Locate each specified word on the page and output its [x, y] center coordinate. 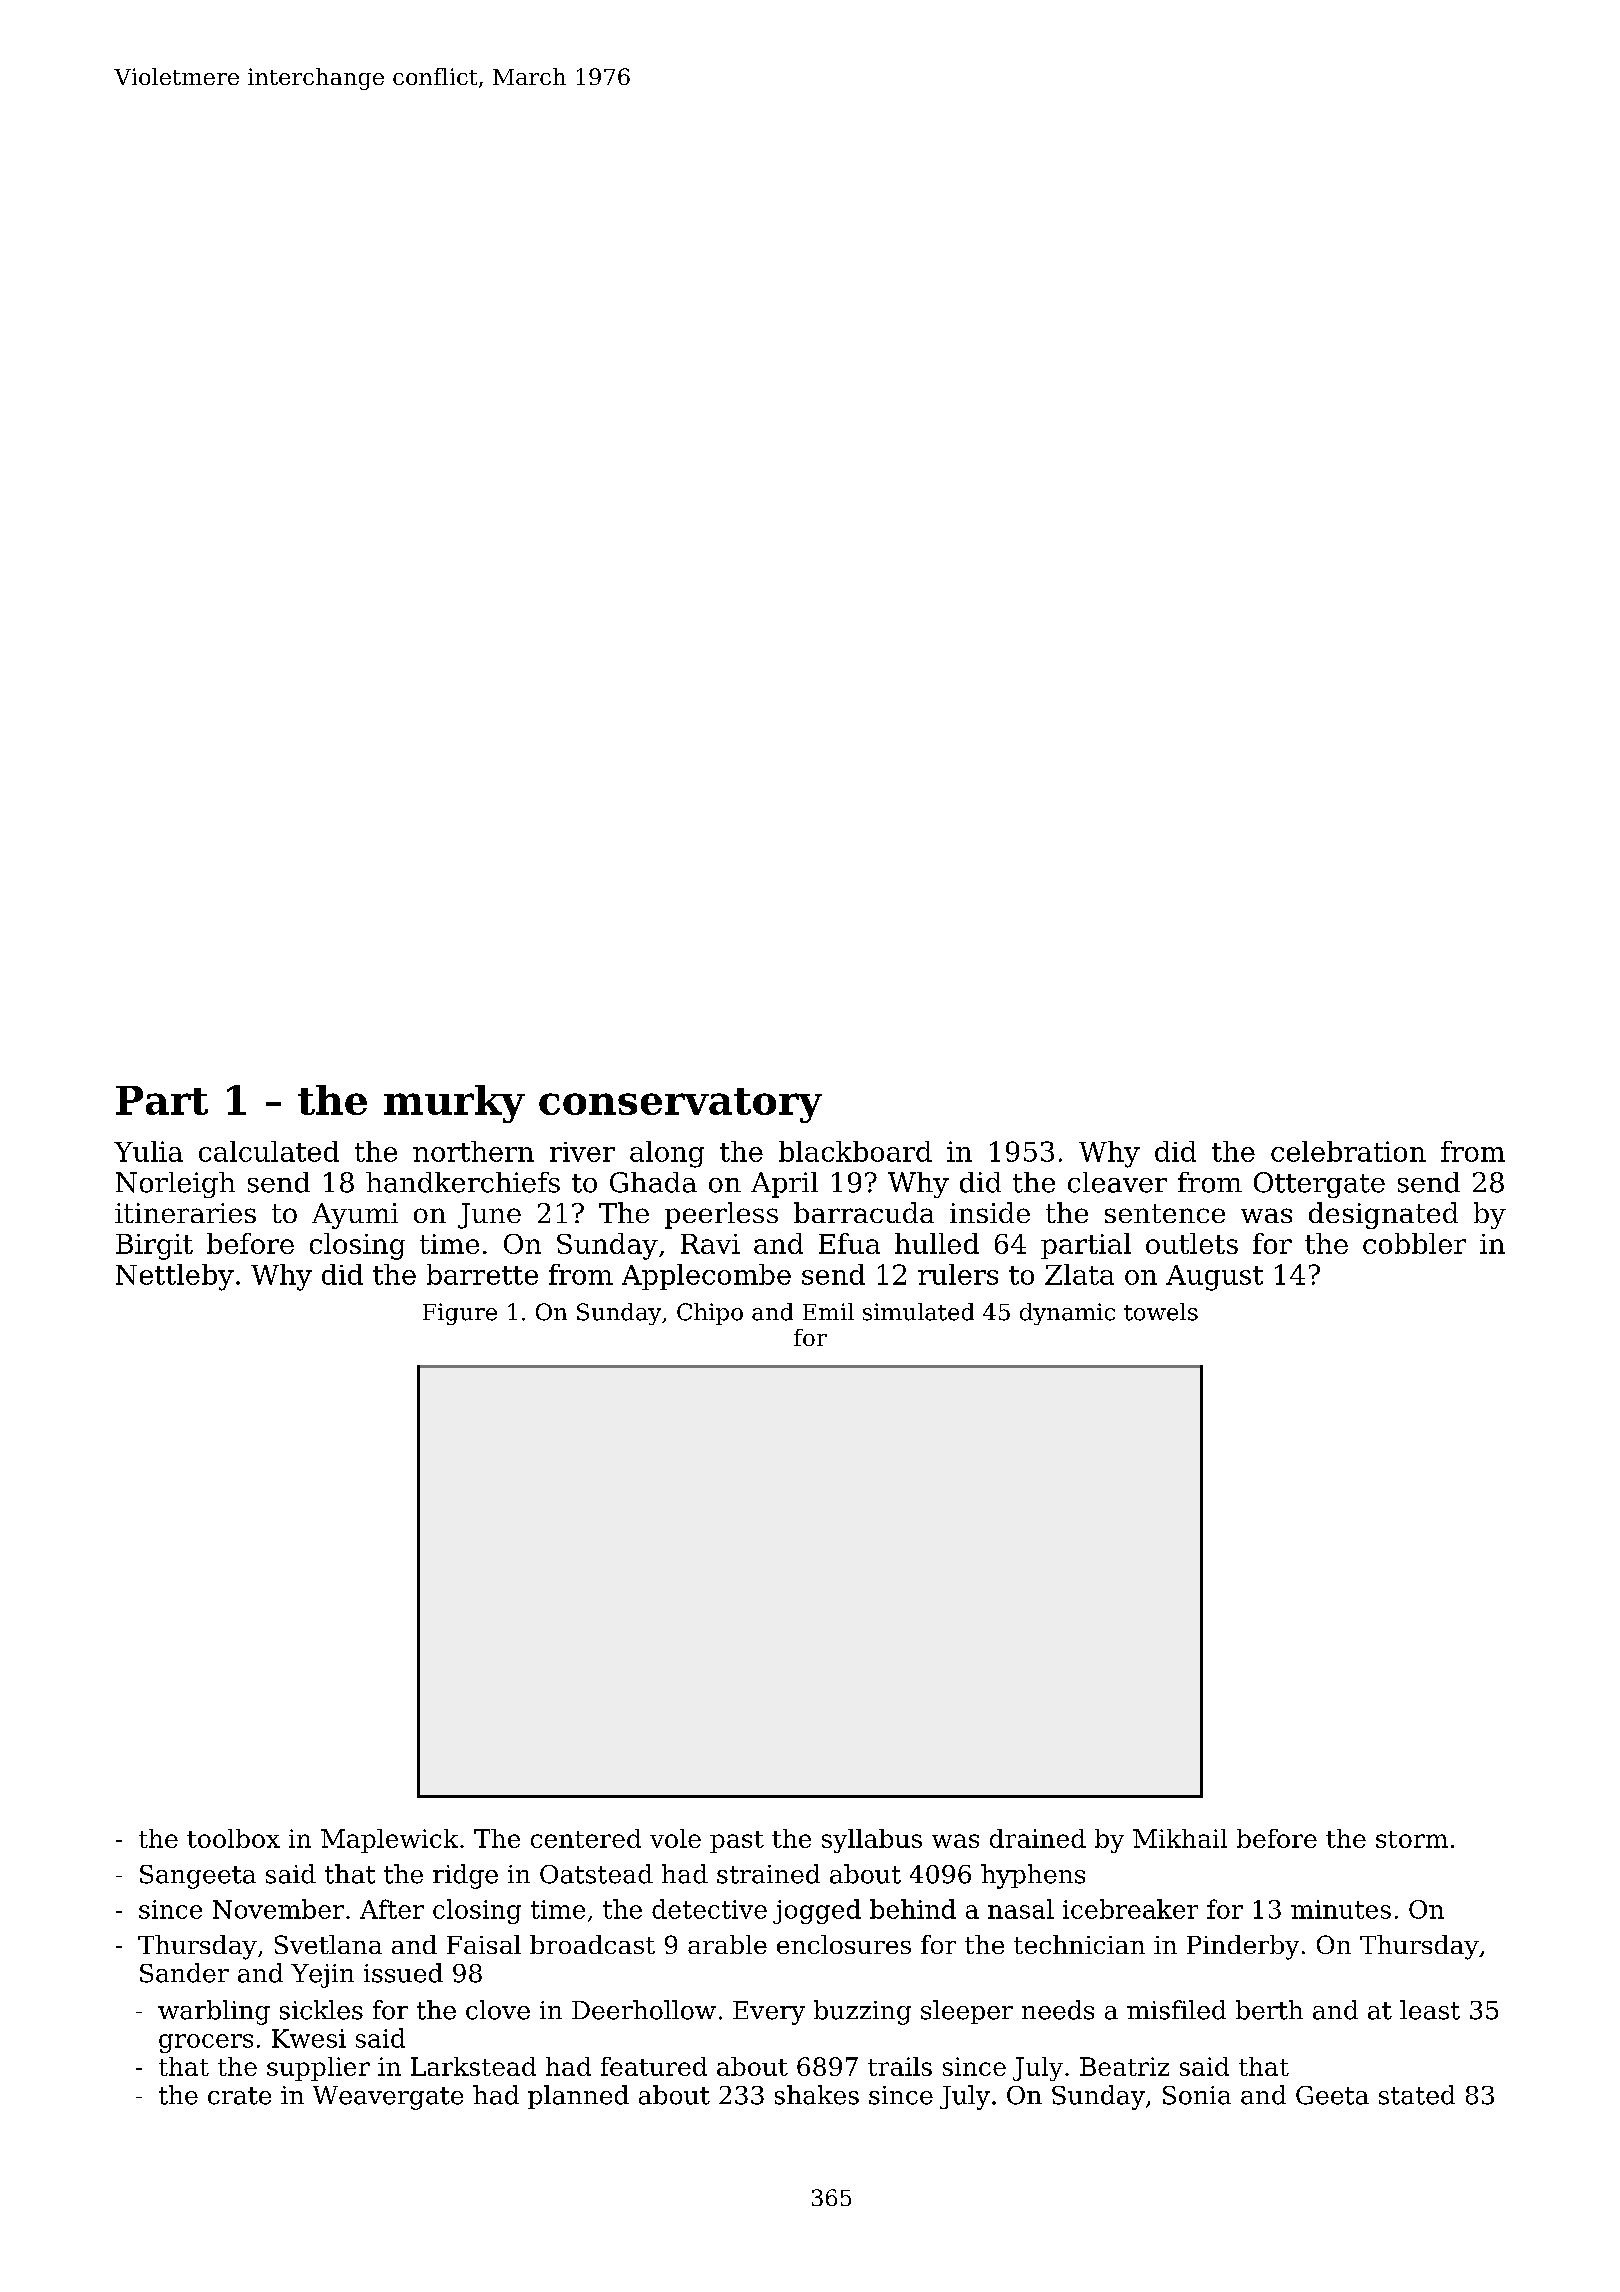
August [1214, 1278]
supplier [318, 2069]
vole [675, 1838]
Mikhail [1180, 1838]
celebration [1348, 1151]
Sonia [1197, 2095]
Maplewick [389, 1841]
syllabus [872, 1841]
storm [1412, 1839]
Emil [828, 1311]
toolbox [233, 1838]
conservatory [680, 1105]
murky [454, 1104]
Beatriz [1124, 2066]
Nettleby [175, 1277]
